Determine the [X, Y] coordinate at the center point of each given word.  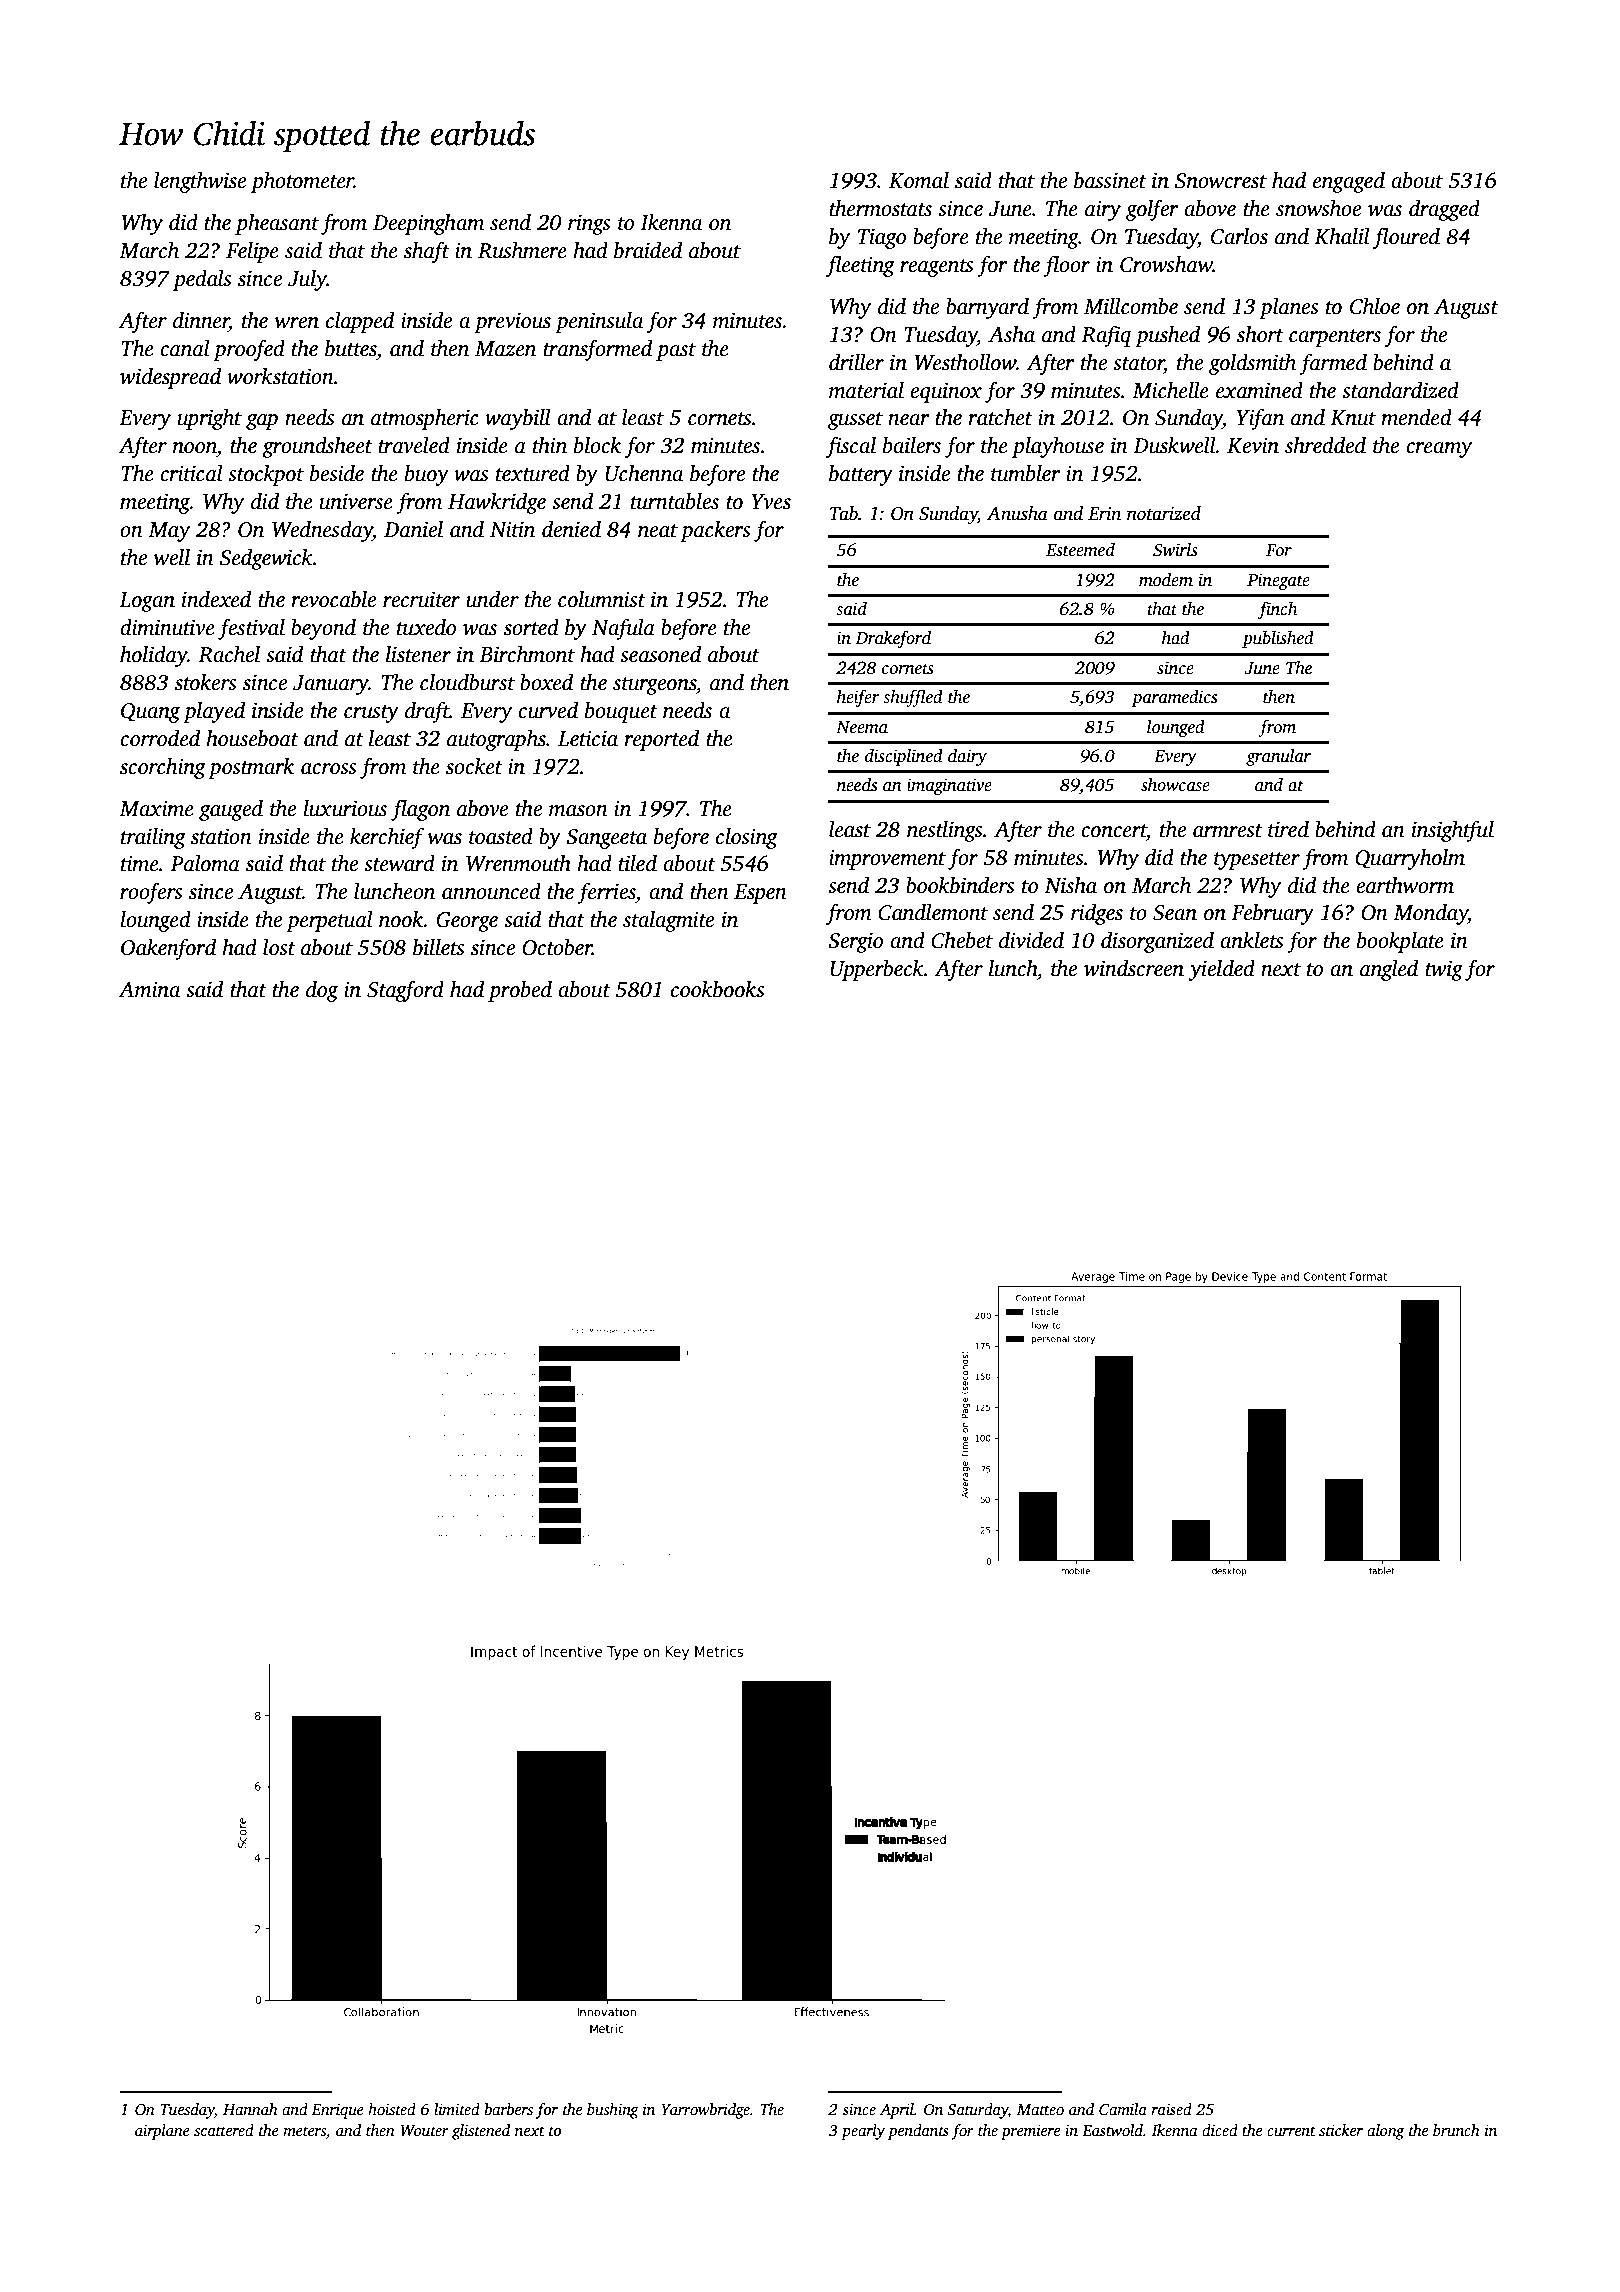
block [597, 445]
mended [1416, 417]
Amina [149, 990]
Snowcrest [1221, 181]
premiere [1030, 2132]
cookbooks [718, 989]
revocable [334, 599]
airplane [162, 2132]
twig [1444, 970]
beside [337, 473]
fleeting [860, 266]
